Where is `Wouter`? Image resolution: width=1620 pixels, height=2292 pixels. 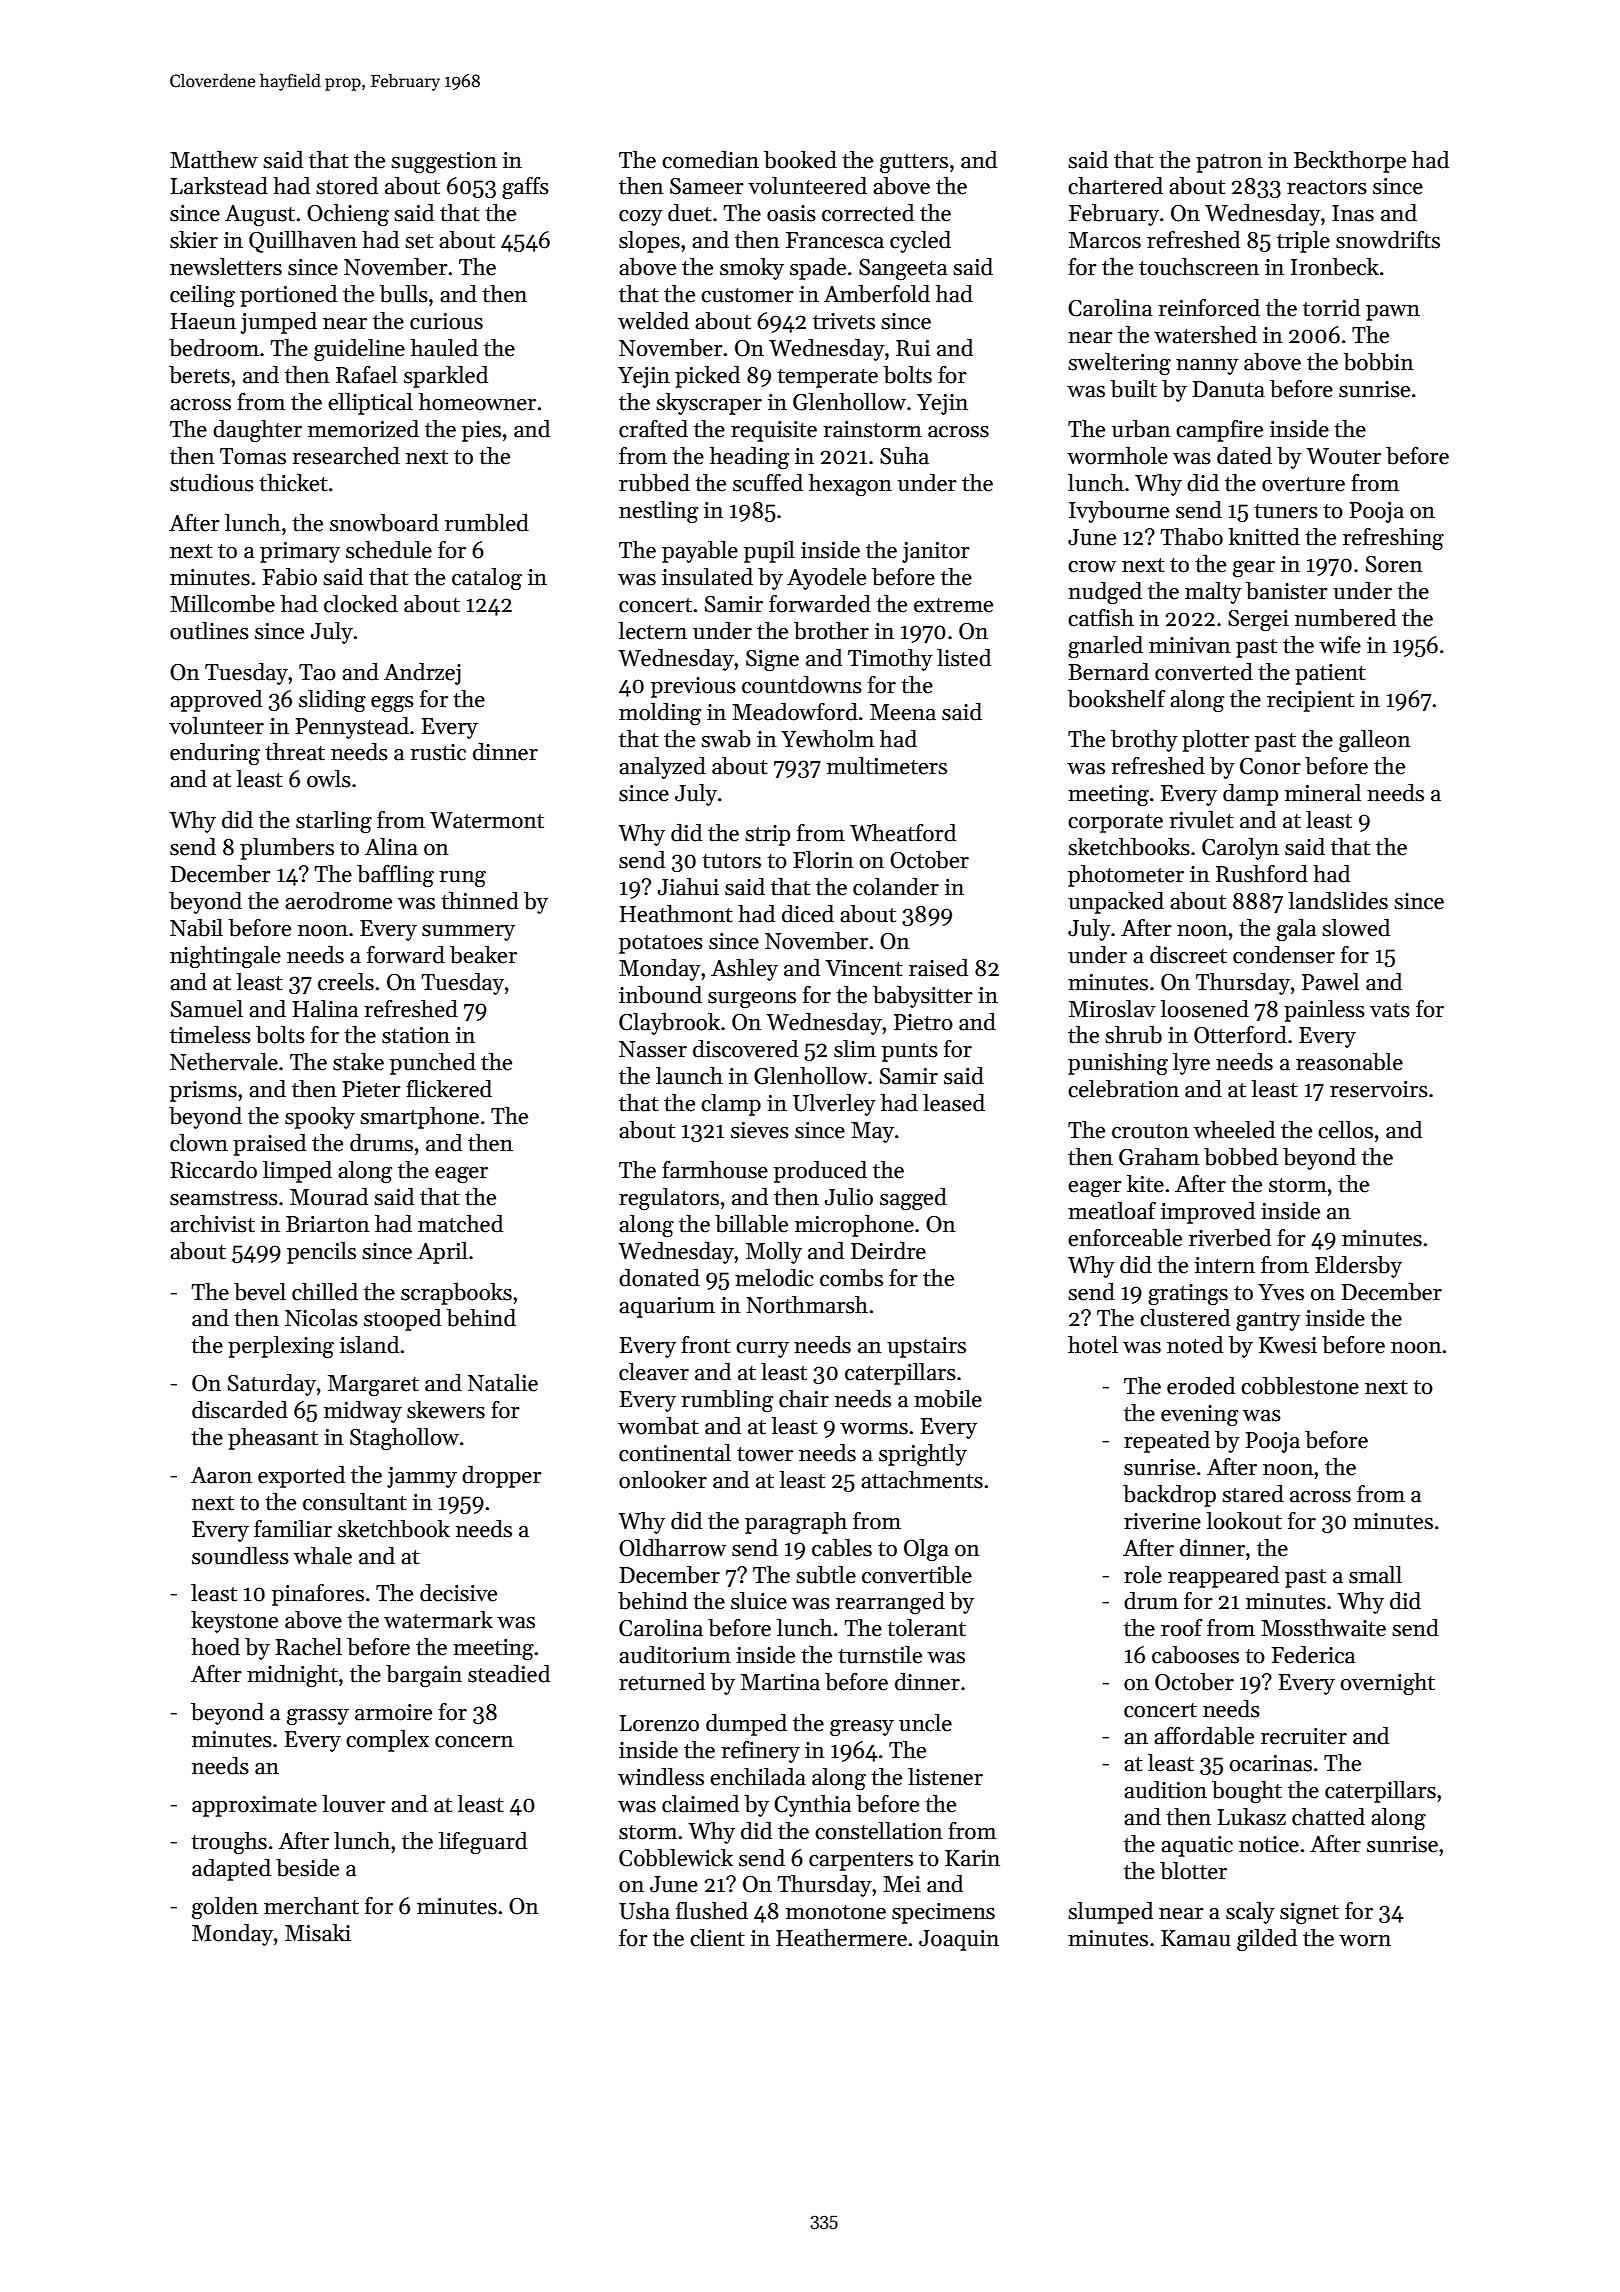 Wouter is located at coordinates (1343, 456).
